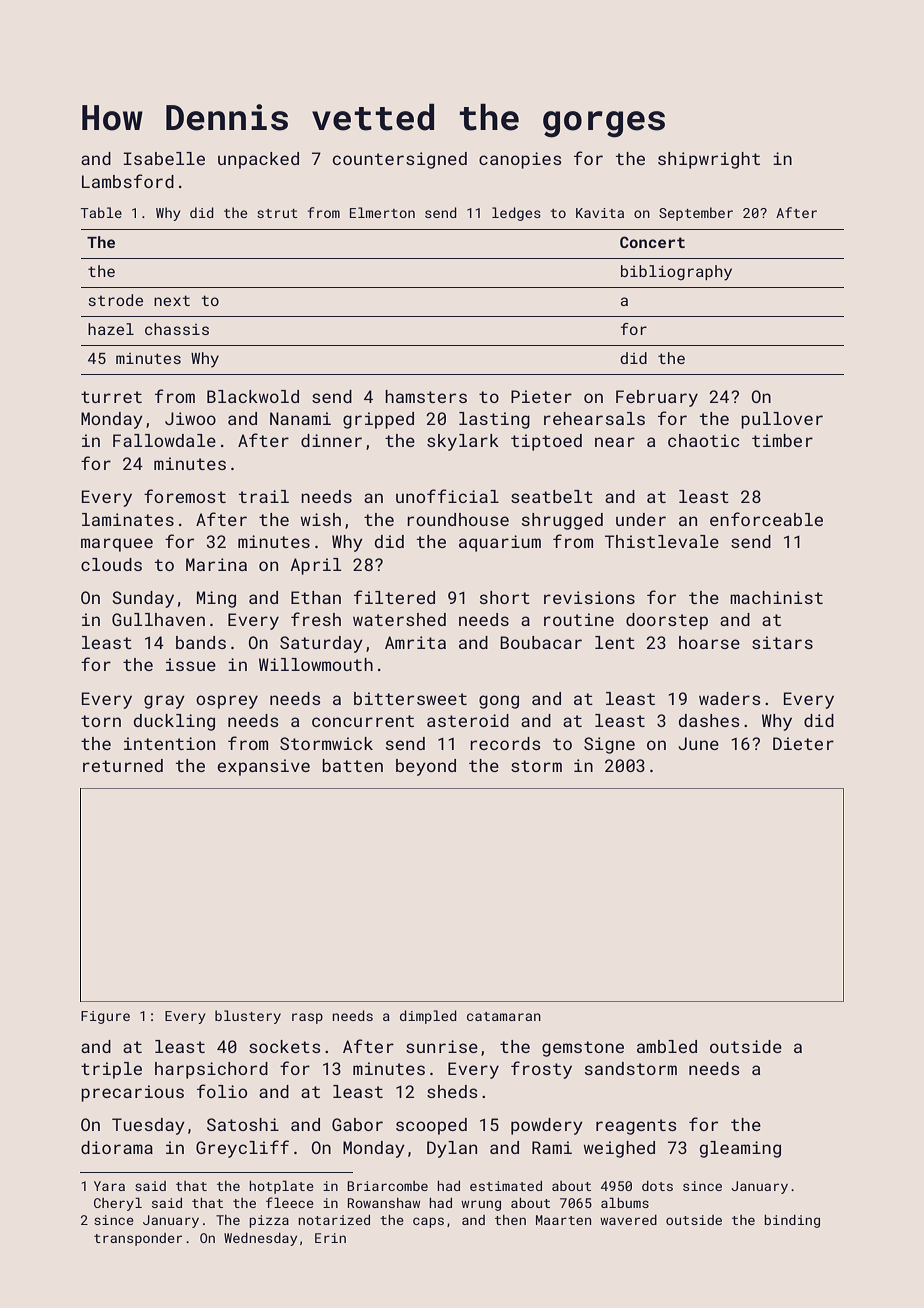 This screenshot has width=924, height=1308. What do you see at coordinates (667, 1046) in the screenshot?
I see `ambled` at bounding box center [667, 1046].
